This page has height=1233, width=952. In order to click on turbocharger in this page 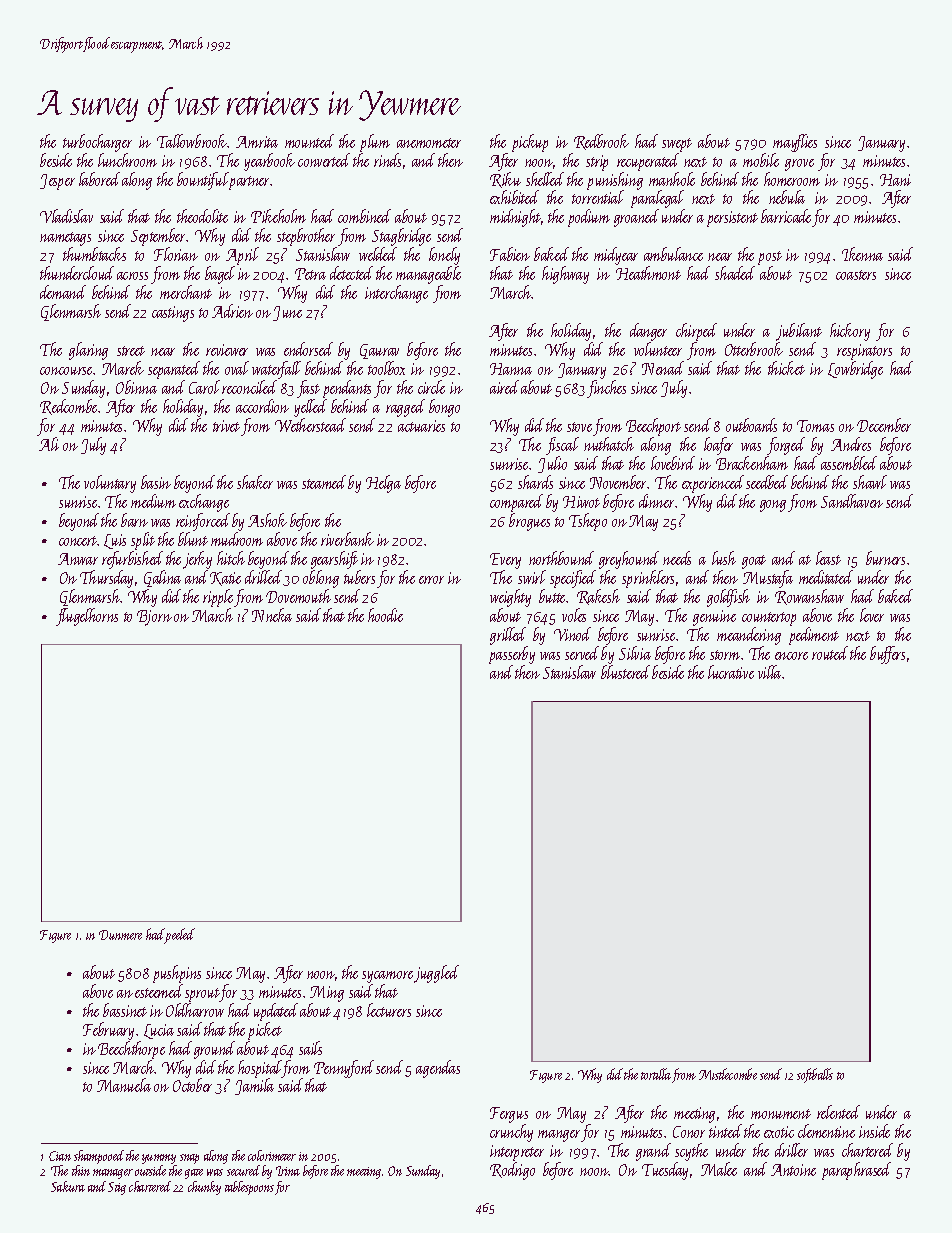, I will do `click(97, 143)`.
